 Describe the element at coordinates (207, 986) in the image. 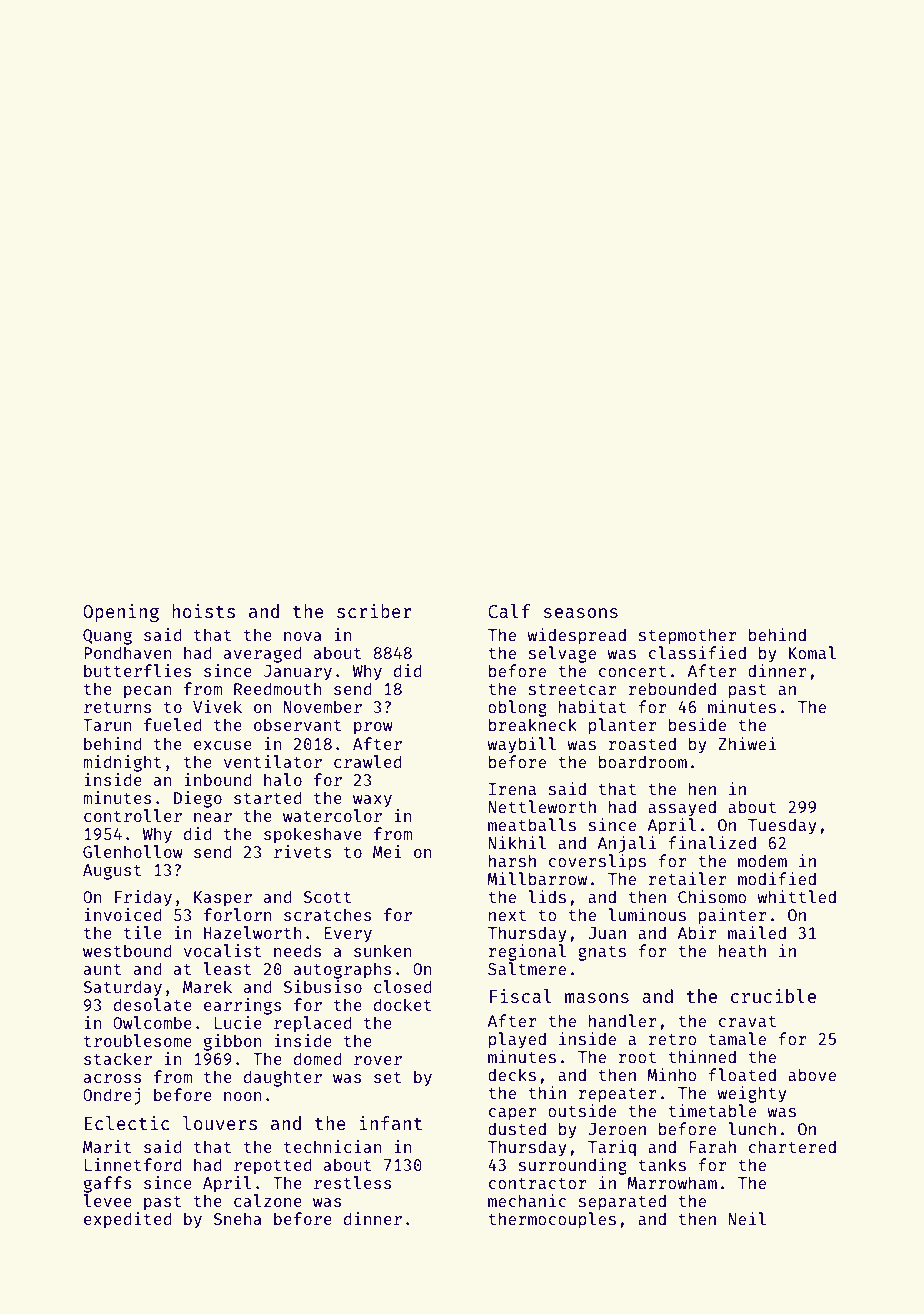

I see `Marek` at that location.
